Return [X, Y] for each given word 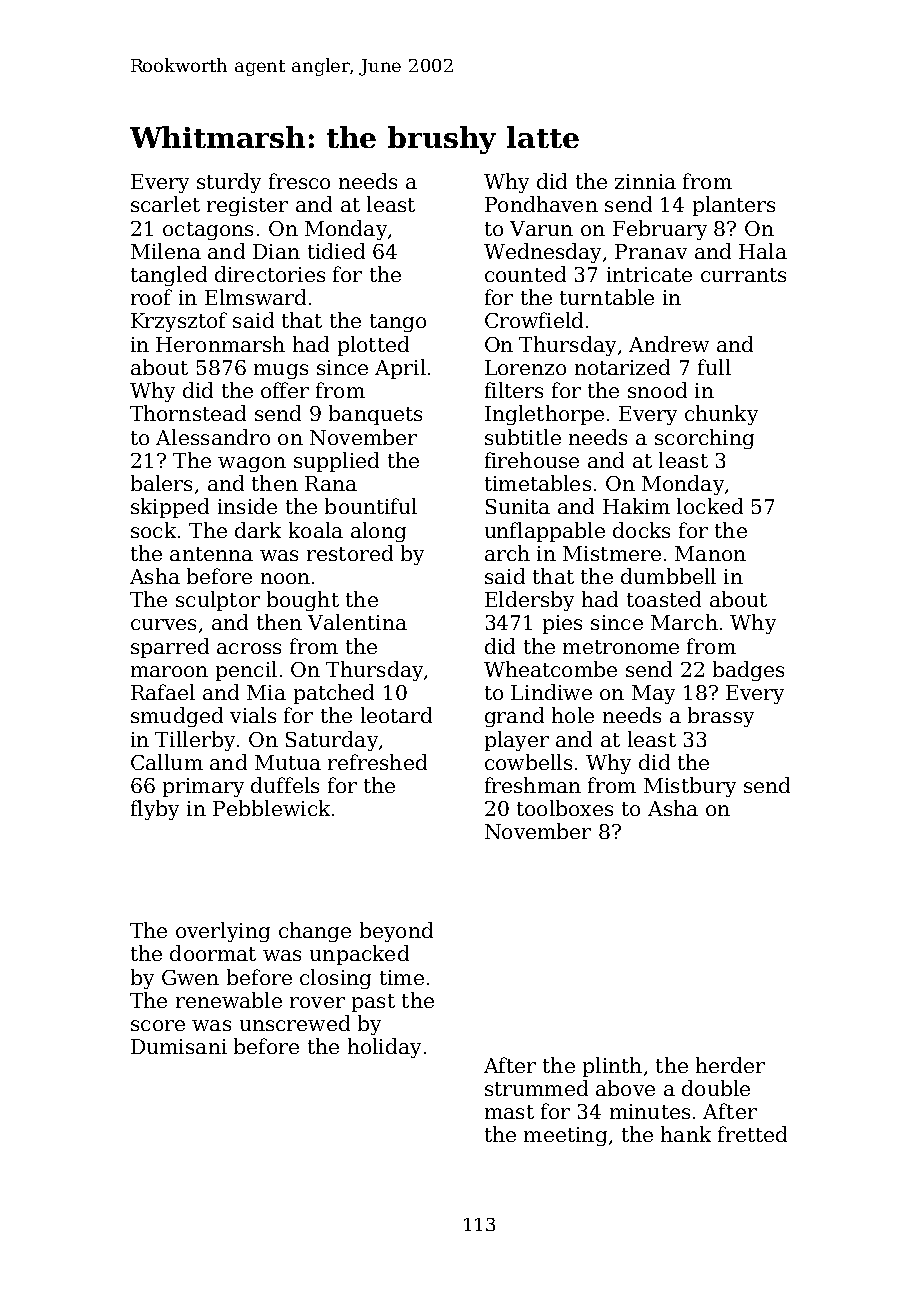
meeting [565, 1136]
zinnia [645, 181]
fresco [299, 181]
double [716, 1088]
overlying [223, 932]
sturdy [229, 183]
